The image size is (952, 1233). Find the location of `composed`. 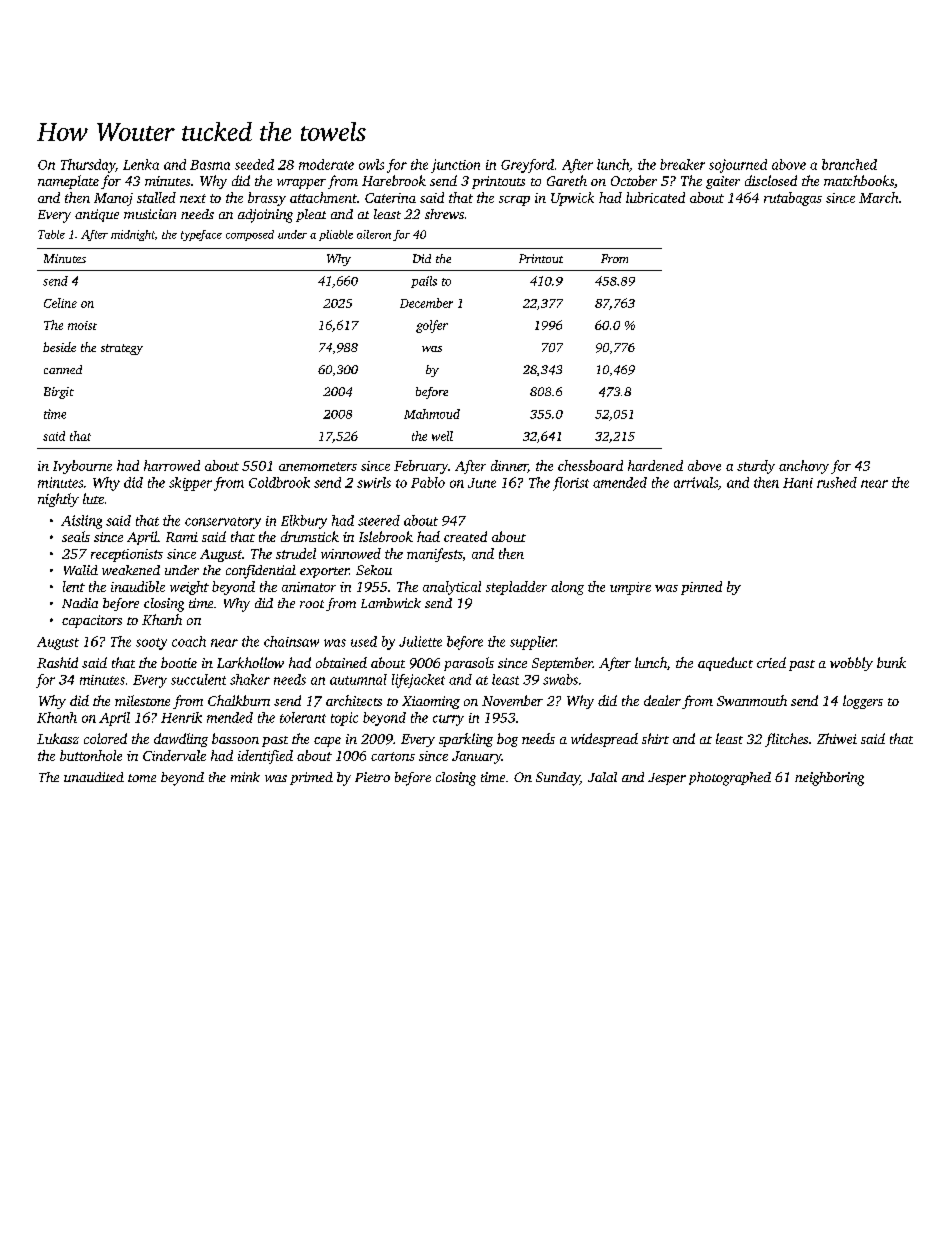

composed is located at coordinates (250, 235).
